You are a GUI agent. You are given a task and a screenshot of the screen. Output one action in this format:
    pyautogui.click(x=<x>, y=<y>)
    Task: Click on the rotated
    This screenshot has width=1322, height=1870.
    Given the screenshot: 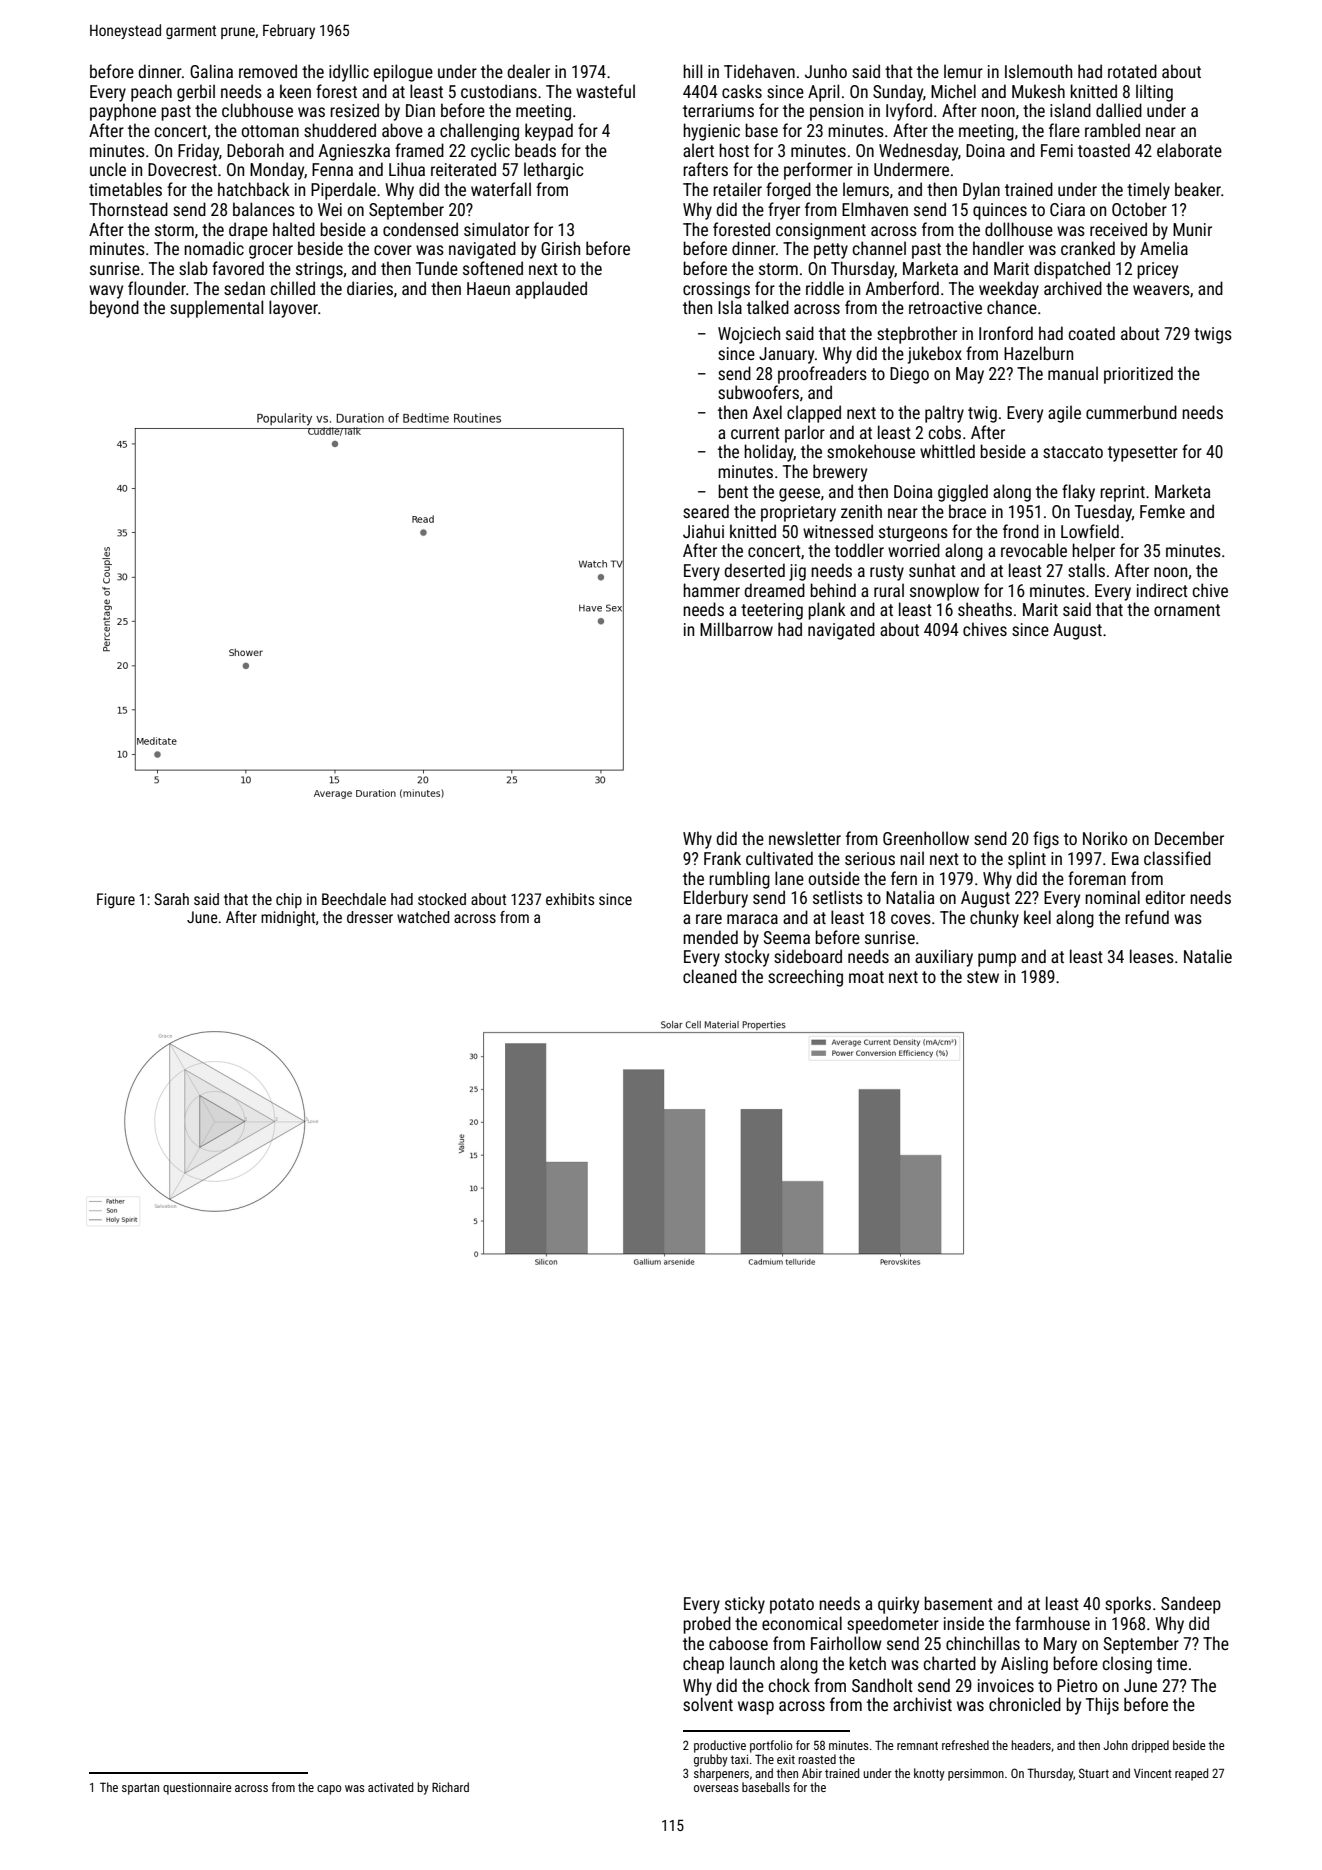 What is the action you would take?
    pyautogui.click(x=1132, y=71)
